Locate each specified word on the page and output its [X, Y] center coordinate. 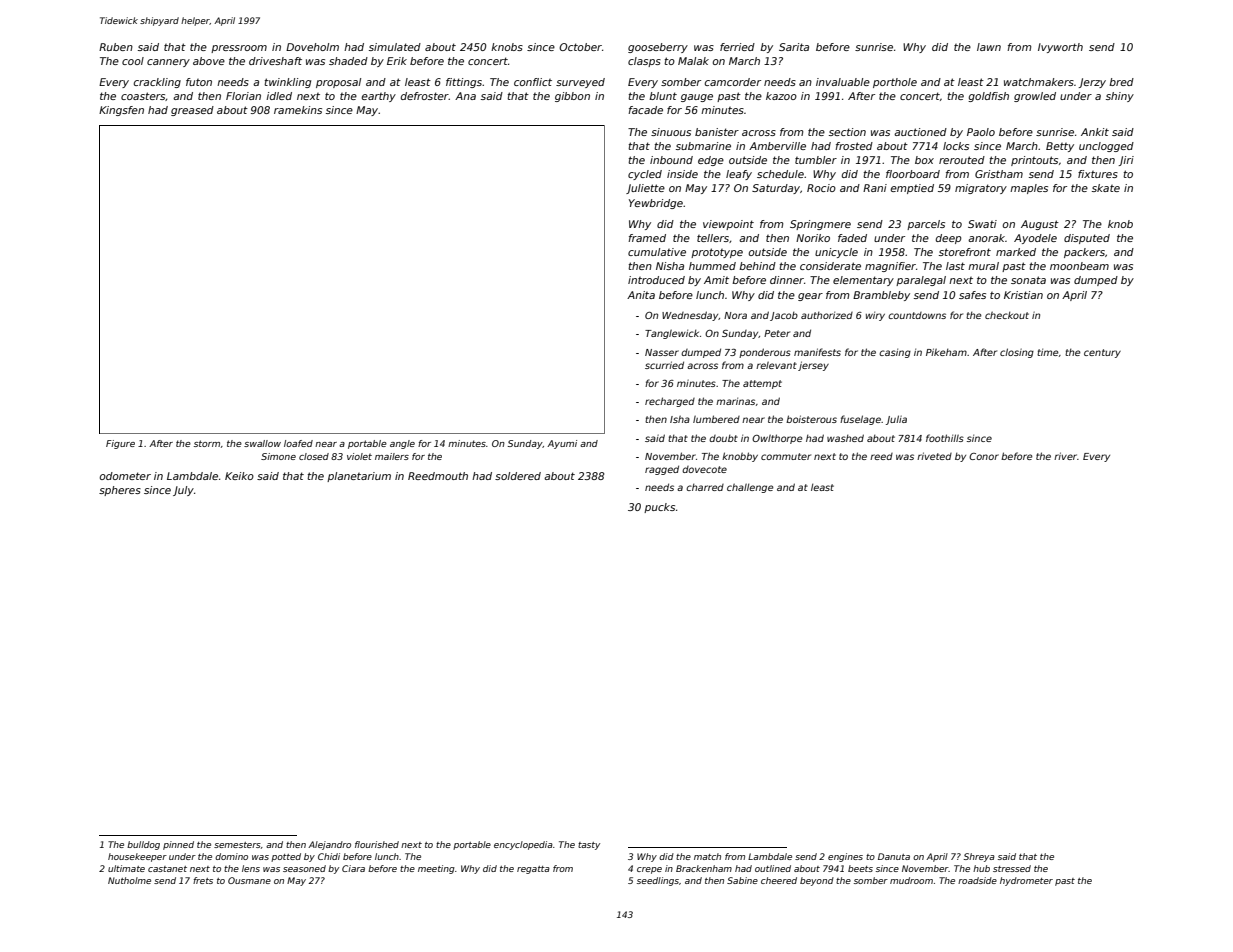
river [1065, 456]
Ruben [116, 47]
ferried [737, 47]
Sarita [794, 47]
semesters [237, 845]
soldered [518, 476]
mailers [392, 456]
